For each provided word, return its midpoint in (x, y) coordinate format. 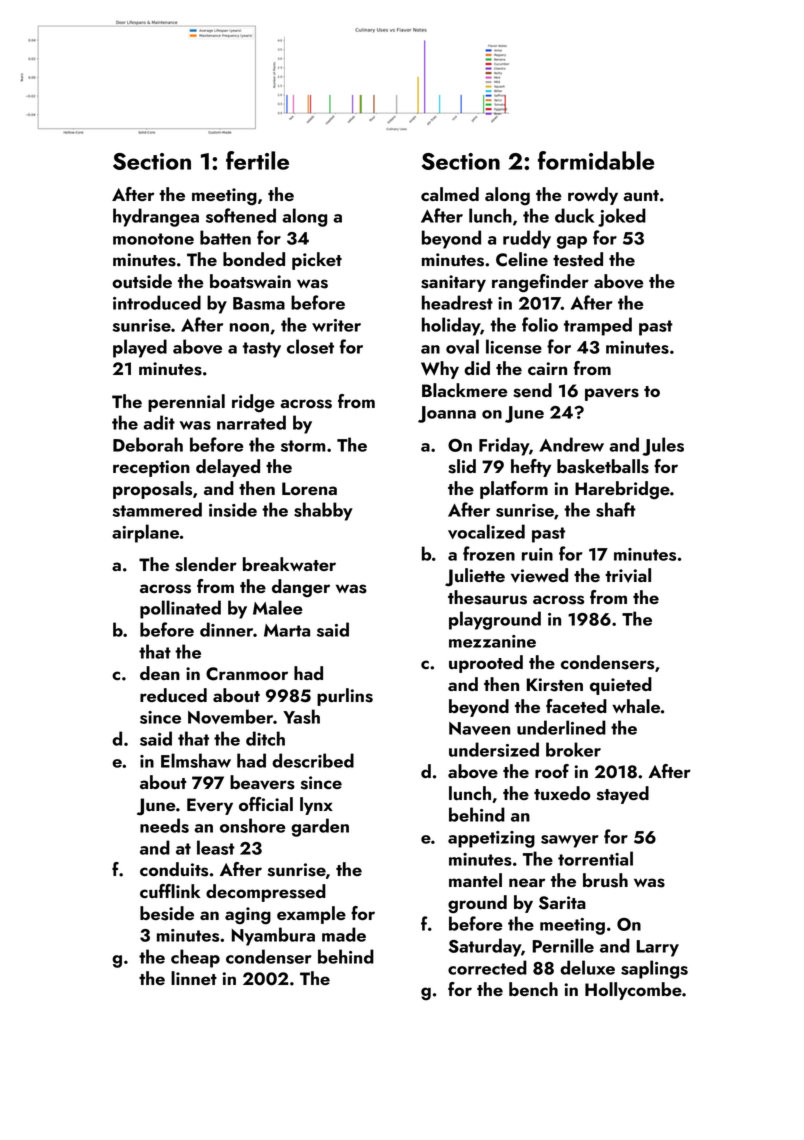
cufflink (170, 891)
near (527, 882)
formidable (596, 160)
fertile (257, 160)
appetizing (491, 839)
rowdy (593, 196)
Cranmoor (247, 674)
